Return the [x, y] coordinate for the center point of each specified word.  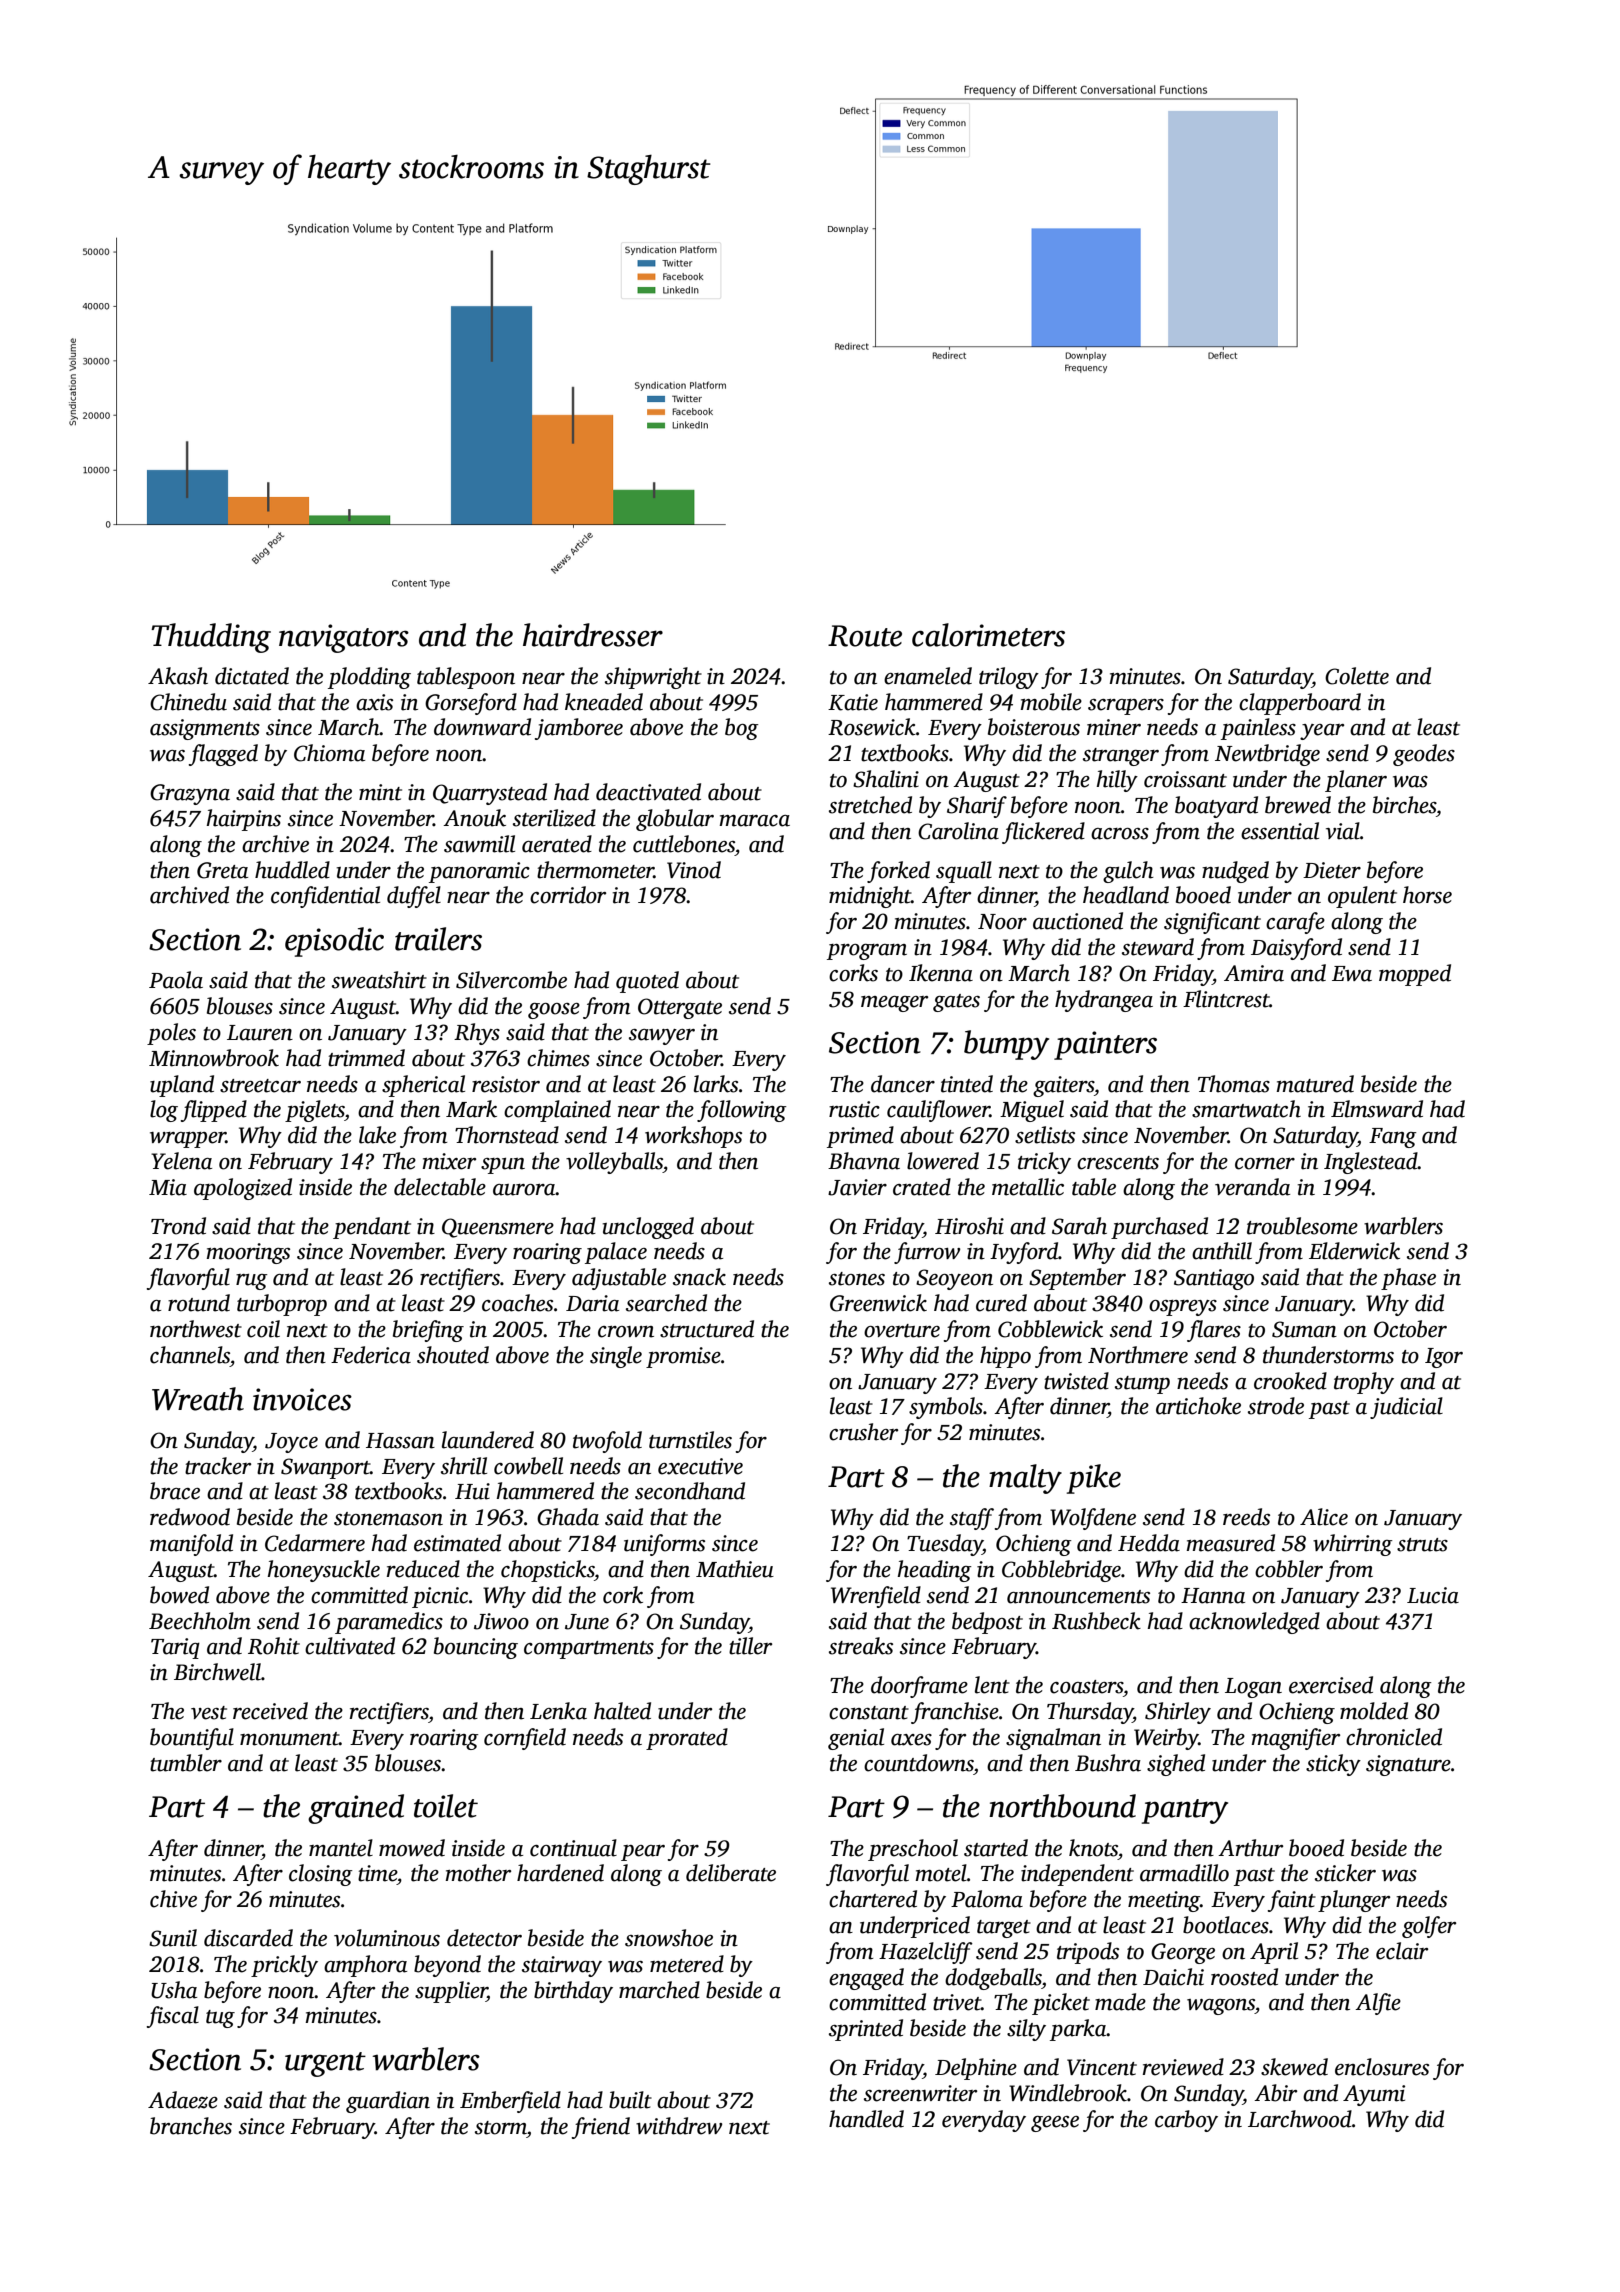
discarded [248, 1938]
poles [171, 1034]
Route [865, 636]
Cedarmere [315, 1543]
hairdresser [593, 635]
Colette [1357, 676]
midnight [870, 897]
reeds [1246, 1517]
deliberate [731, 1873]
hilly [1117, 781]
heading [934, 1571]
